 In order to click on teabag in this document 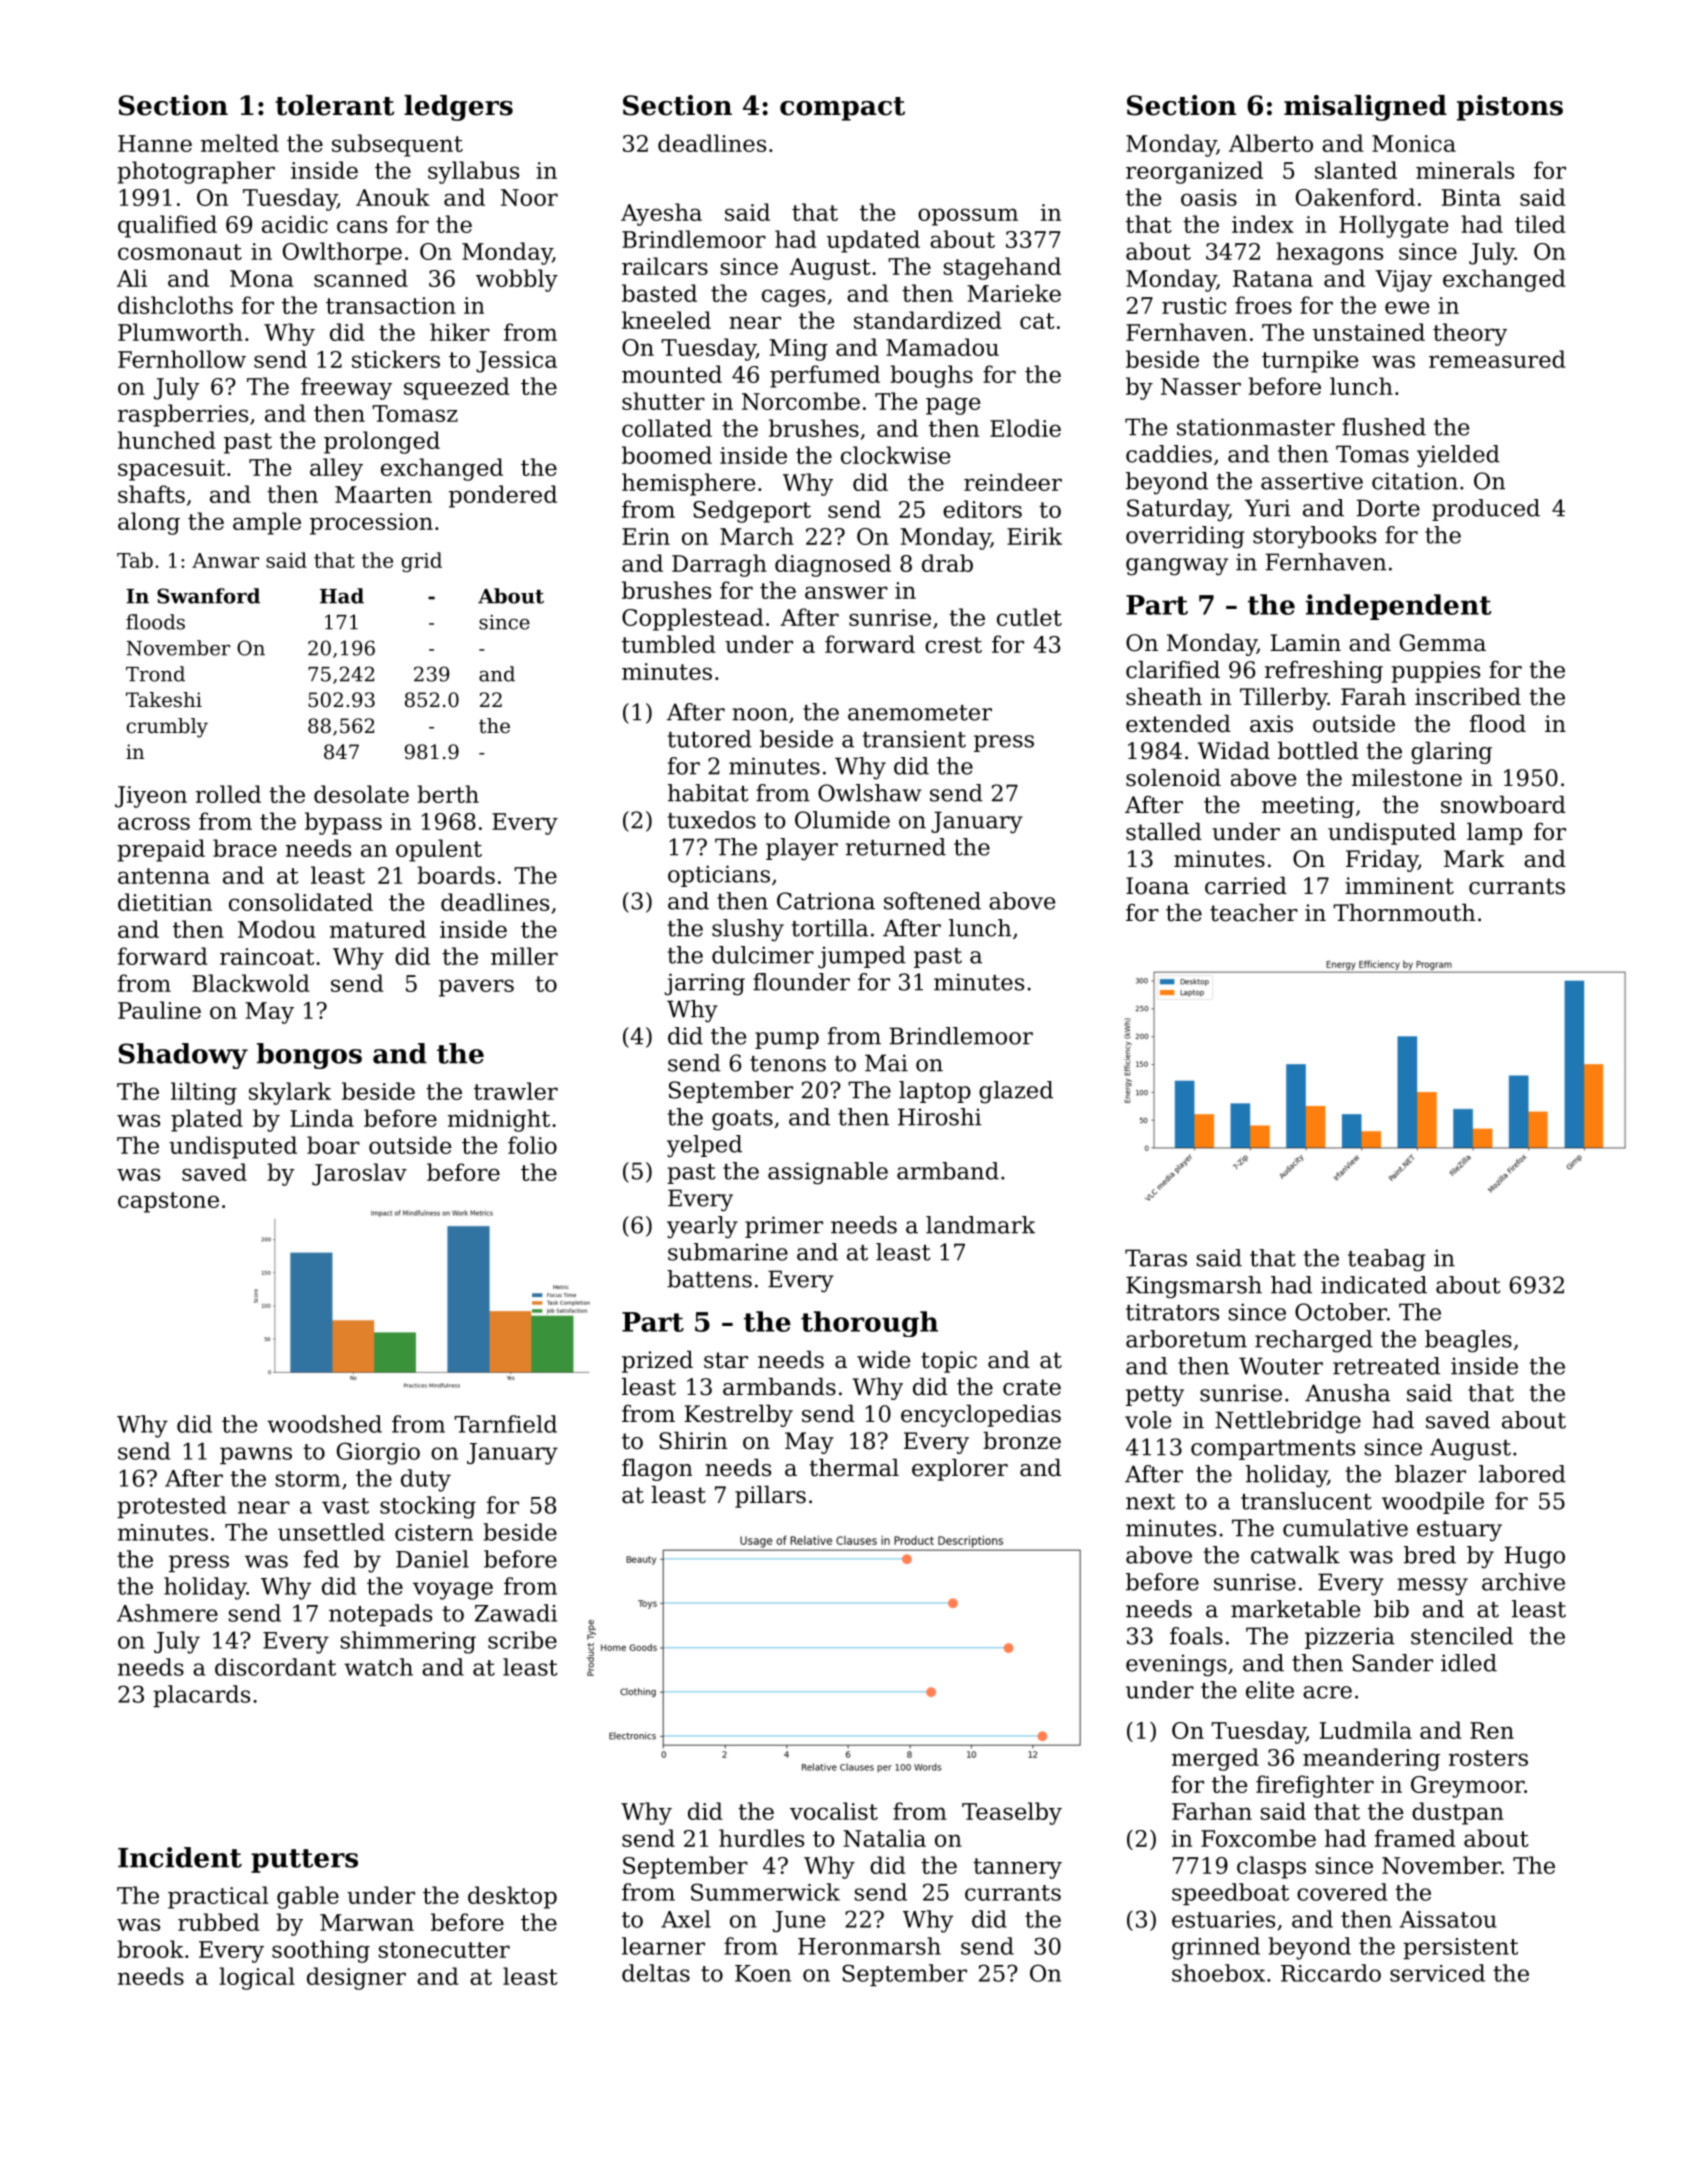, I will do `click(1386, 1260)`.
